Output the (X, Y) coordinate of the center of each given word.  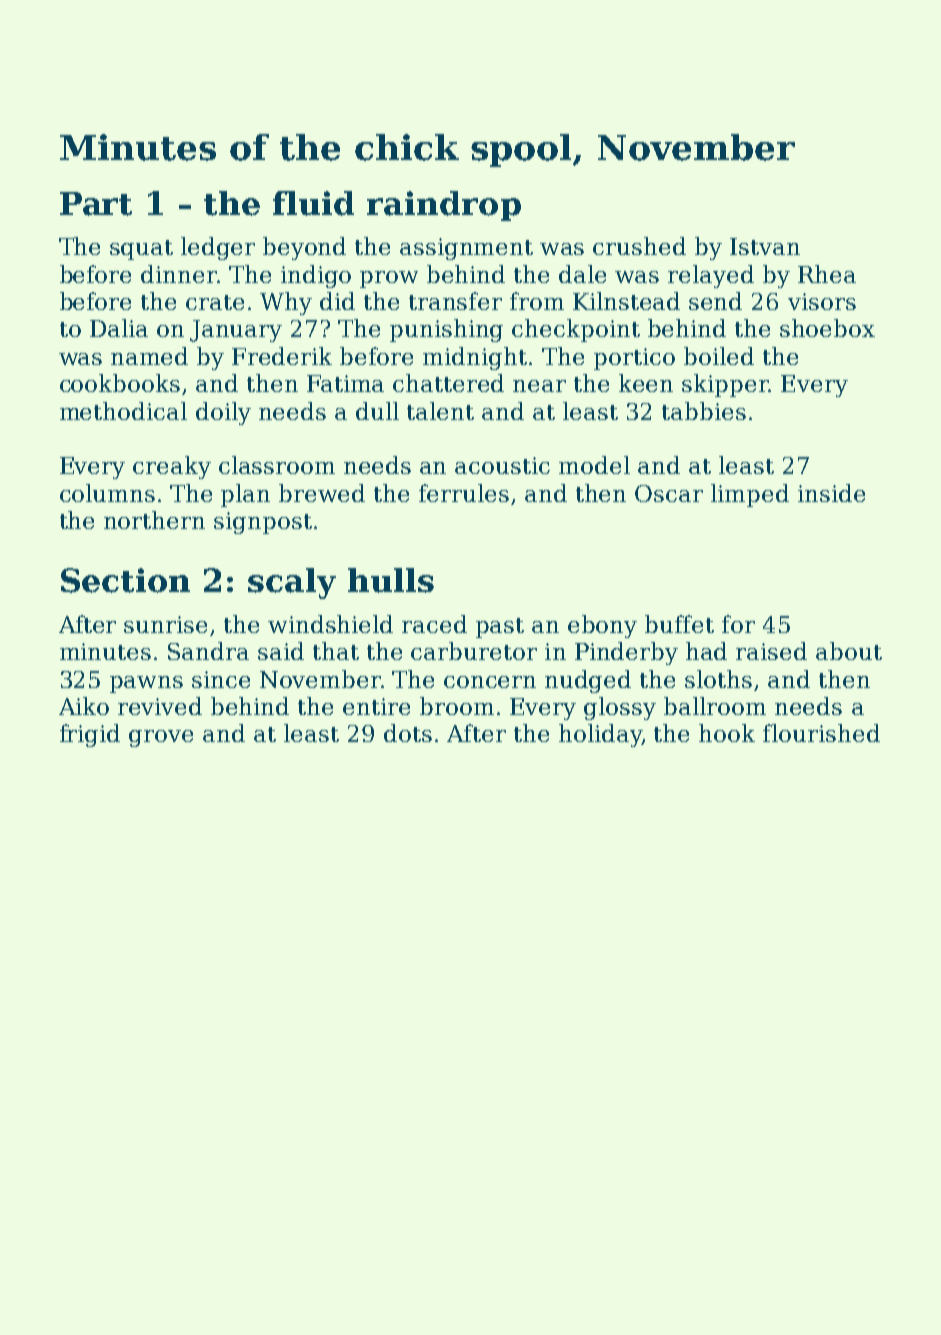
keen (646, 383)
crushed (639, 246)
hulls (391, 580)
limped (750, 495)
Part (96, 204)
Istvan (765, 246)
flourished (821, 733)
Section (125, 580)
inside (831, 493)
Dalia (119, 328)
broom (457, 706)
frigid (90, 735)
